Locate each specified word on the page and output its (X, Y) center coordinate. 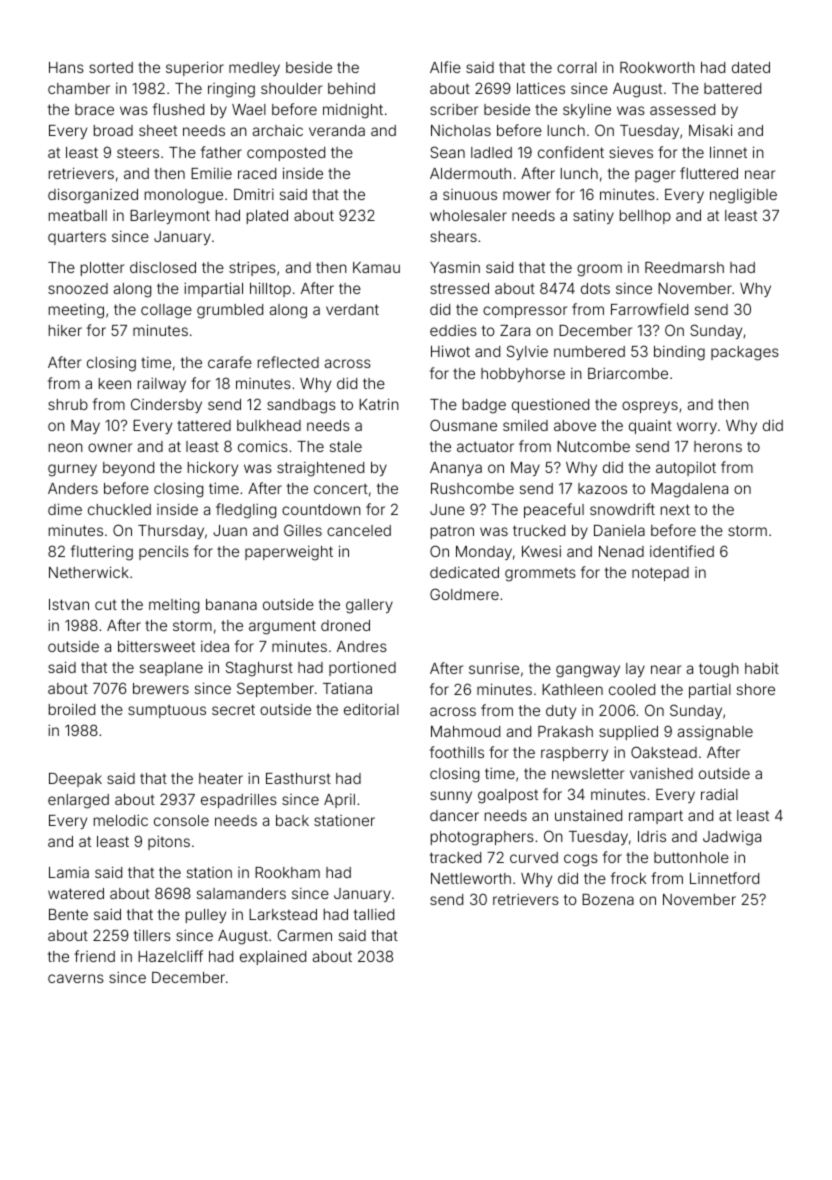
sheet (158, 130)
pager (655, 176)
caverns (76, 978)
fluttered (709, 173)
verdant (352, 309)
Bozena (608, 899)
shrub (68, 404)
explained (273, 957)
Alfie (445, 67)
